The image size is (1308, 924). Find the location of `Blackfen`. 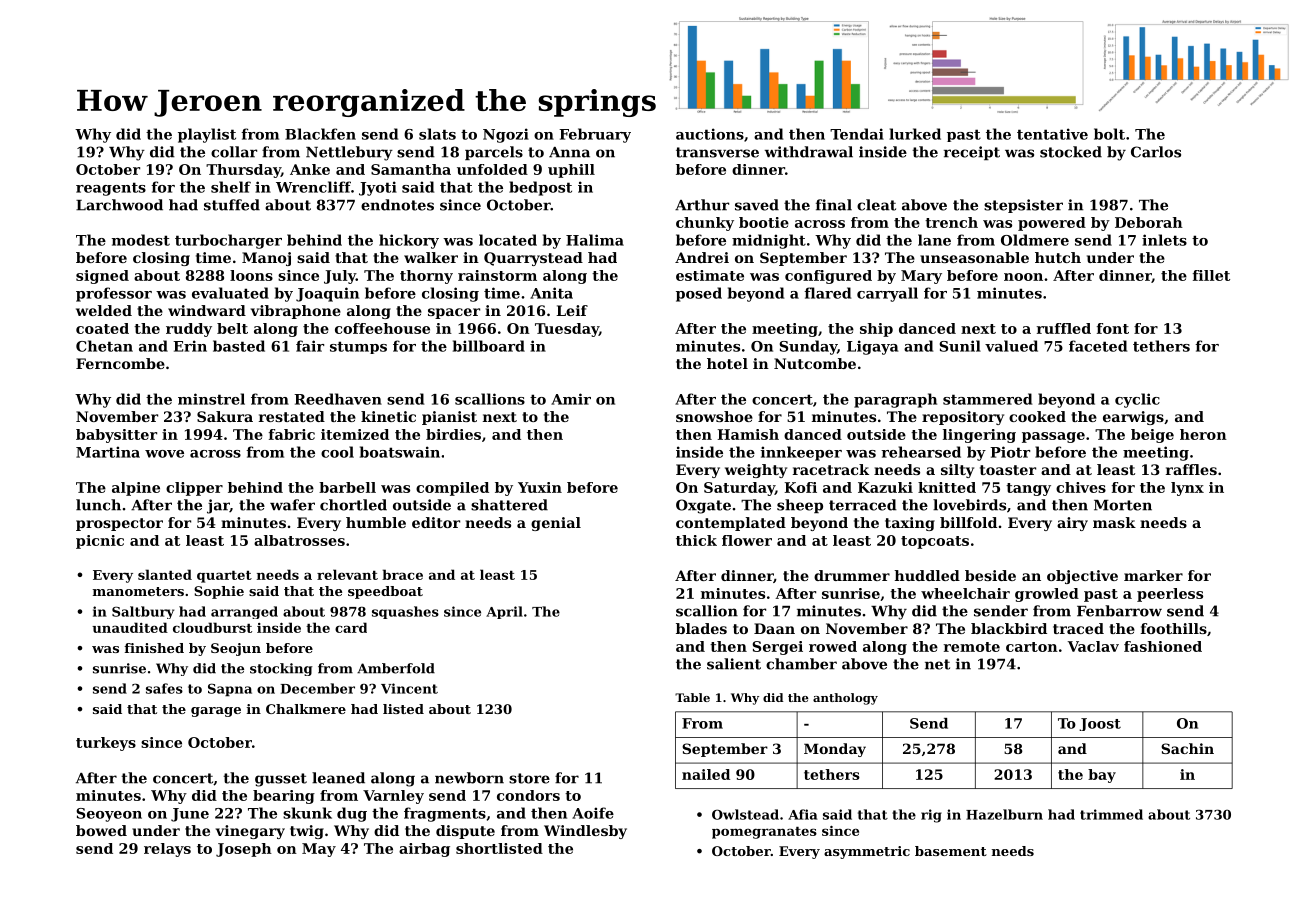

Blackfen is located at coordinates (320, 134).
